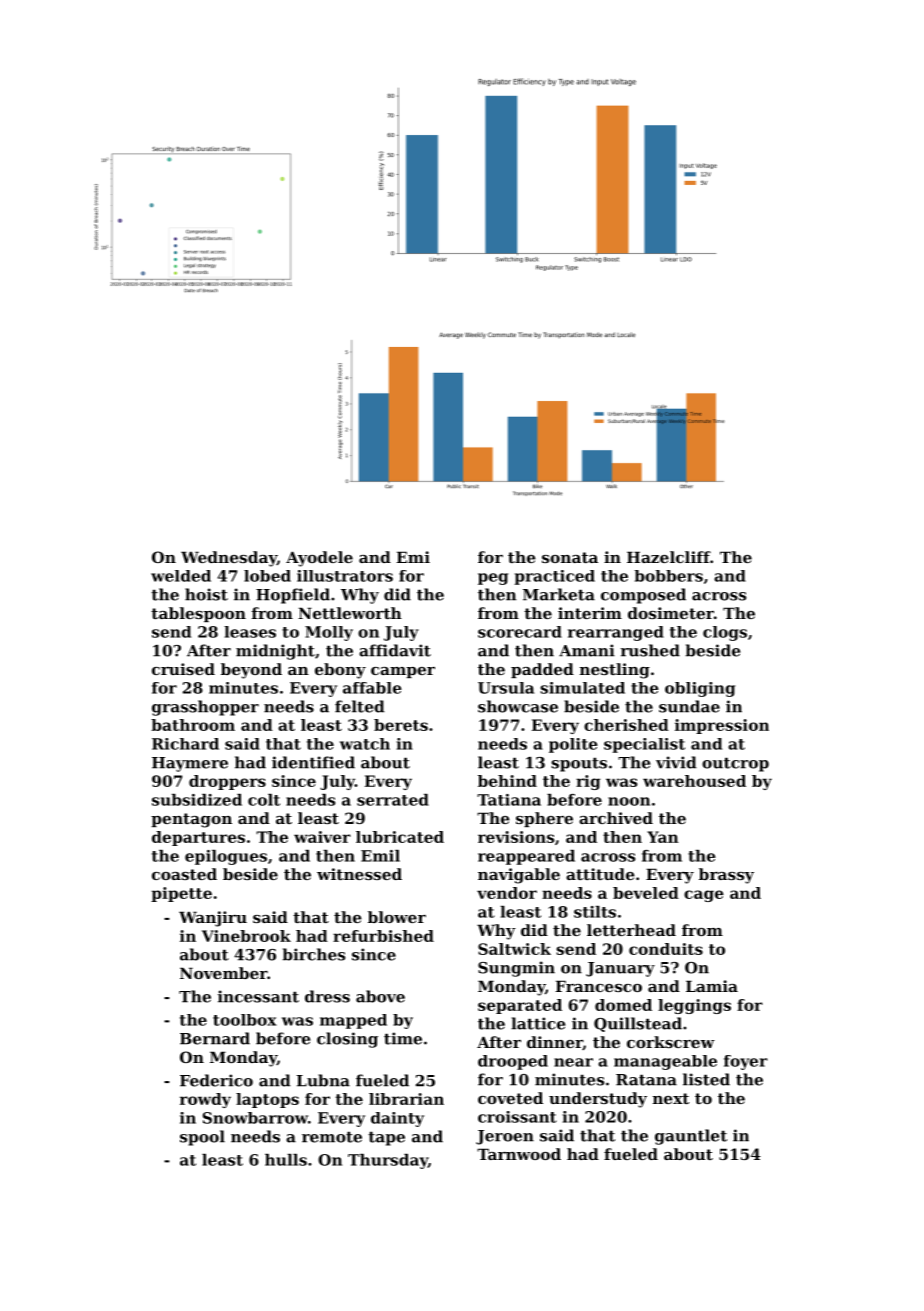 Image resolution: width=924 pixels, height=1311 pixels. I want to click on Wanjiru, so click(213, 919).
